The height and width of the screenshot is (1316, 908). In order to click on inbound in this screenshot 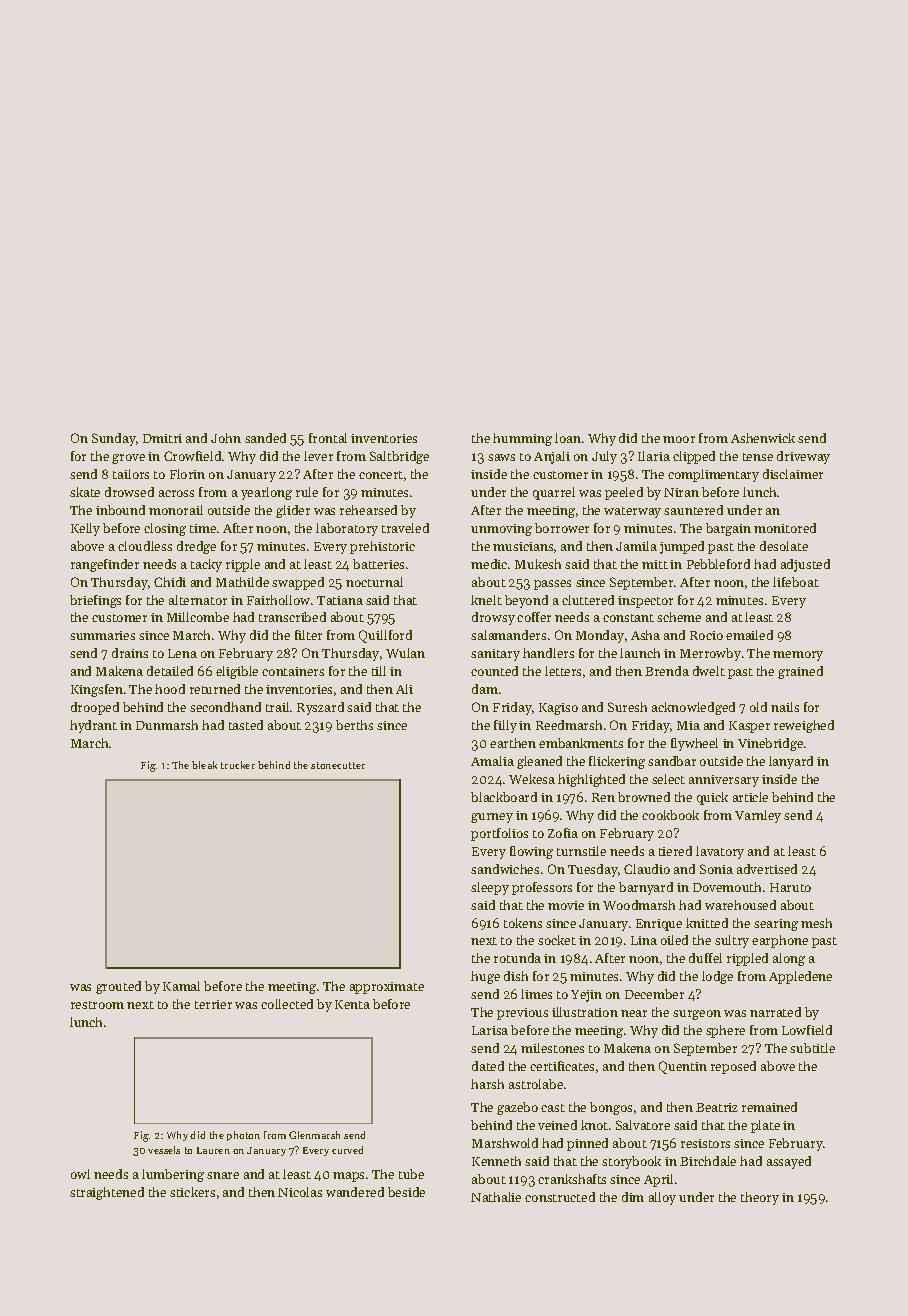, I will do `click(120, 510)`.
